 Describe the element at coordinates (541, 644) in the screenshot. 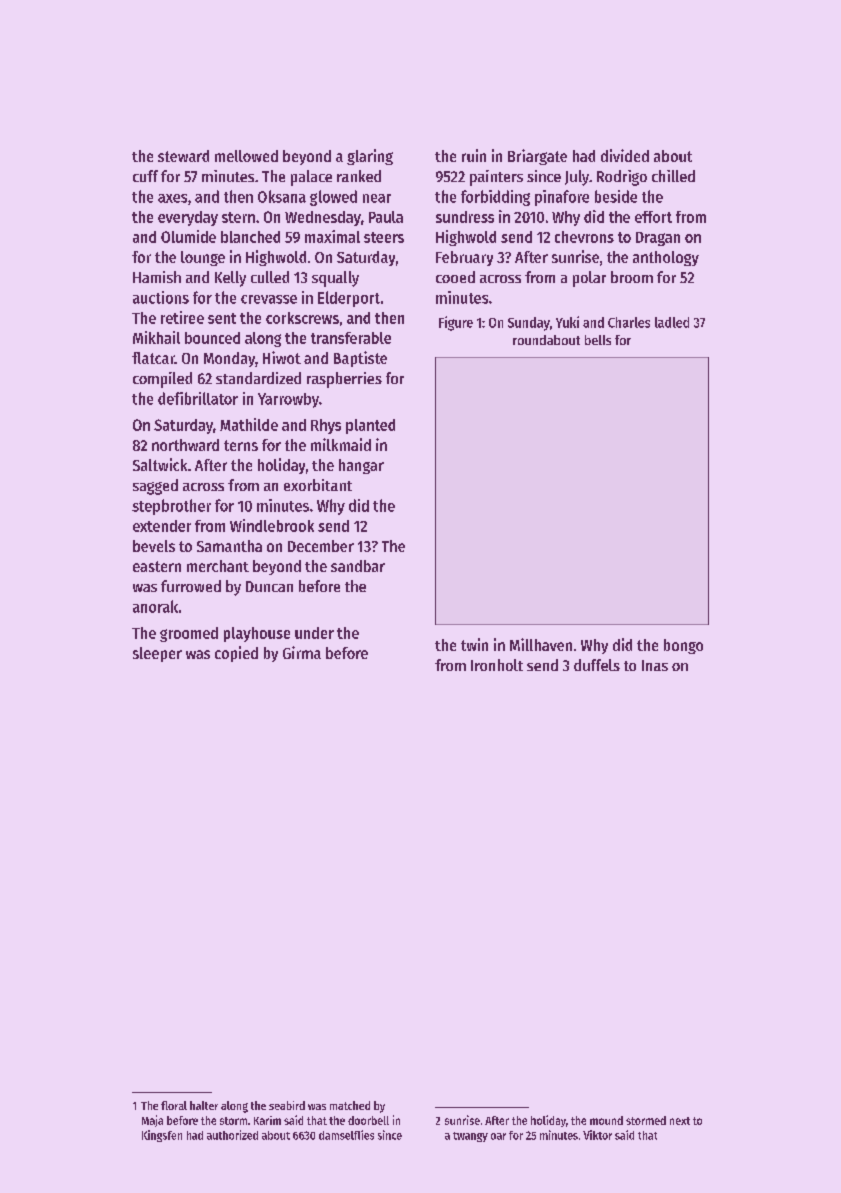

I see `Millhaven` at that location.
